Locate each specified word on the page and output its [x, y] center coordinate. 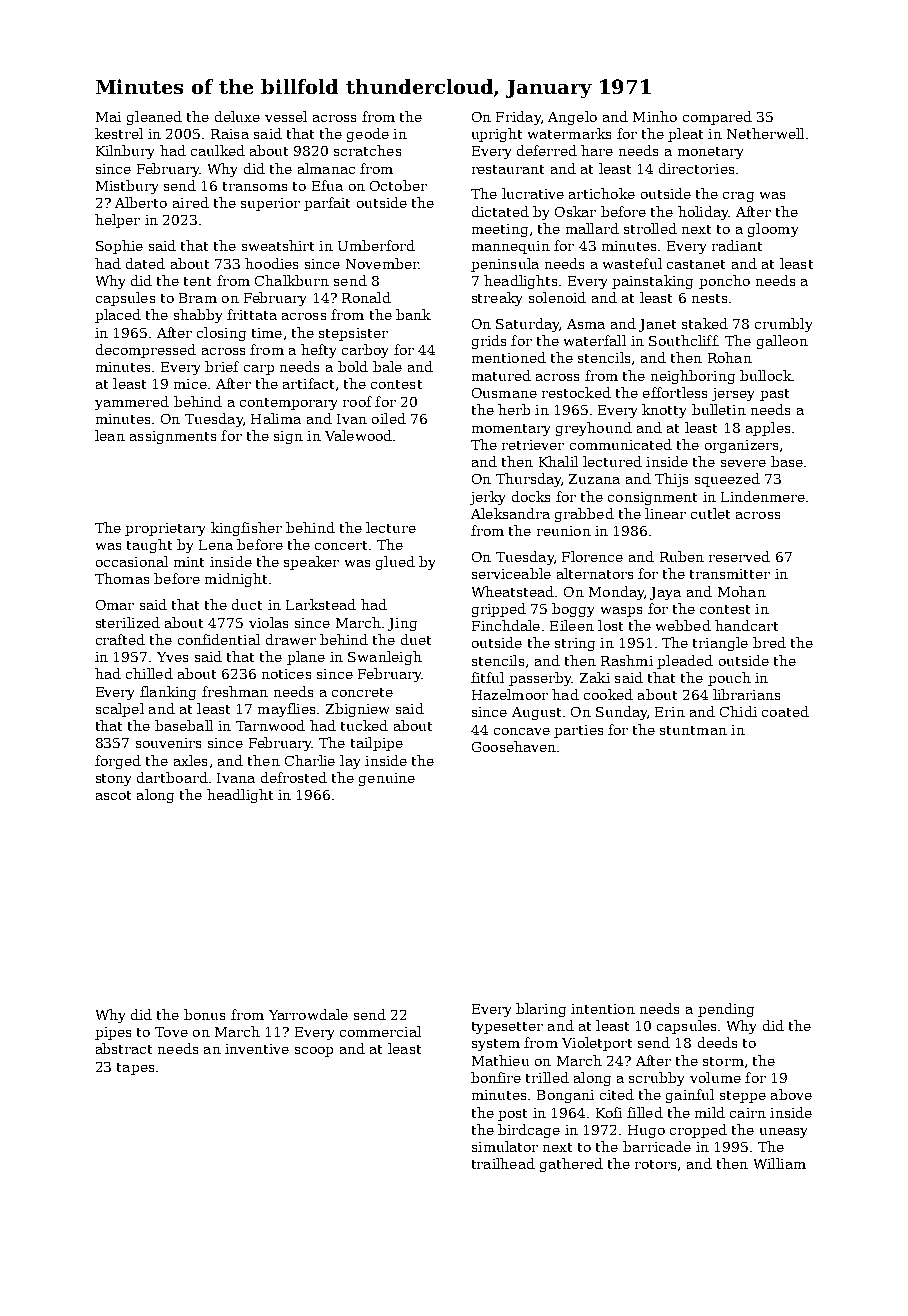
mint [189, 562]
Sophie [119, 247]
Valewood [358, 435]
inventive [257, 1049]
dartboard [172, 777]
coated [785, 711]
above [791, 1094]
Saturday [527, 325]
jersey [733, 394]
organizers [741, 446]
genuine [387, 779]
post [512, 1115]
